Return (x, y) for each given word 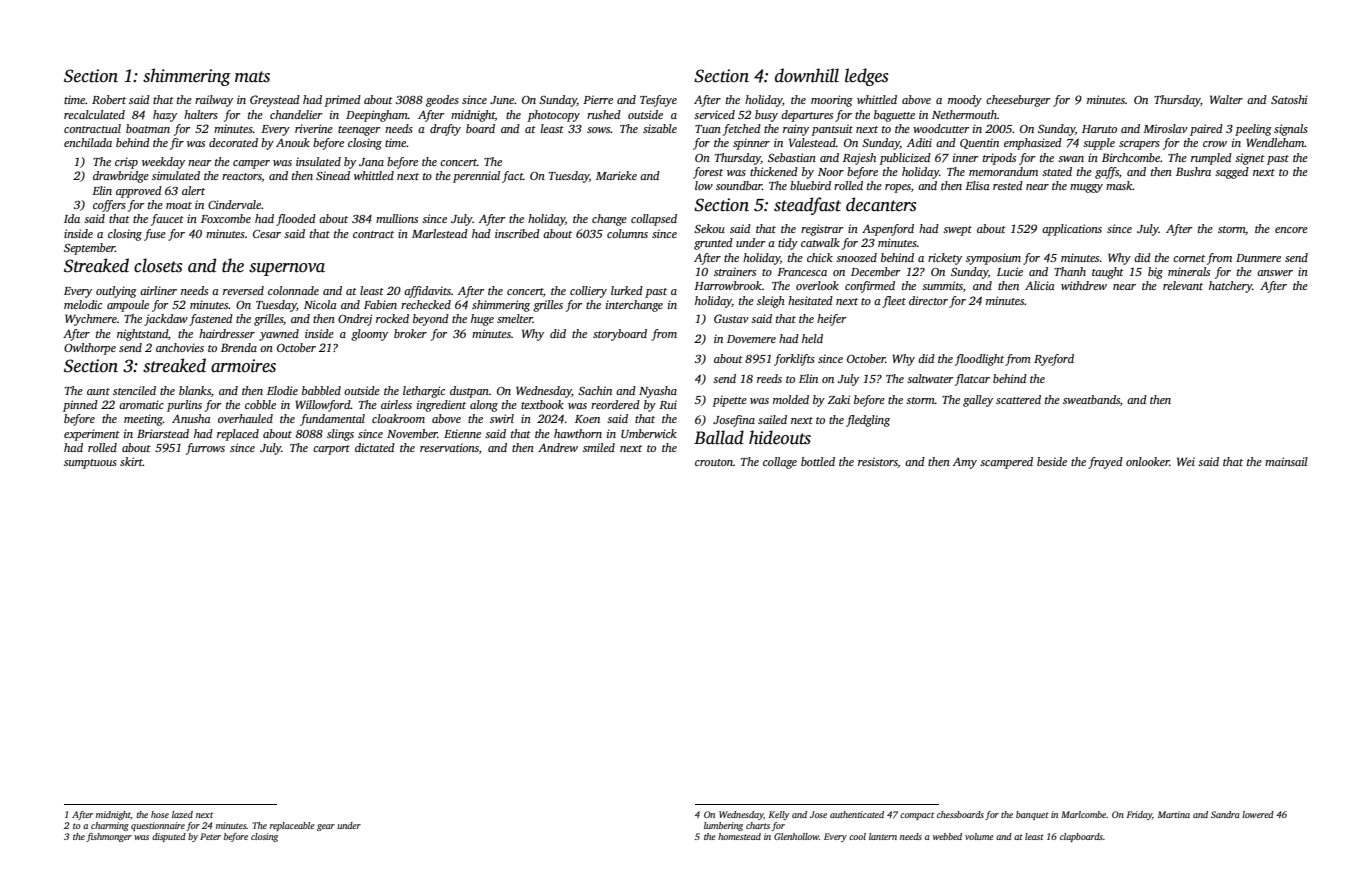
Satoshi (1289, 99)
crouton (714, 462)
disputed (169, 837)
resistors (878, 462)
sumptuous (90, 464)
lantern (883, 836)
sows (599, 130)
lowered (1258, 814)
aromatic (141, 404)
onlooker (1147, 461)
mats (252, 77)
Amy (965, 463)
